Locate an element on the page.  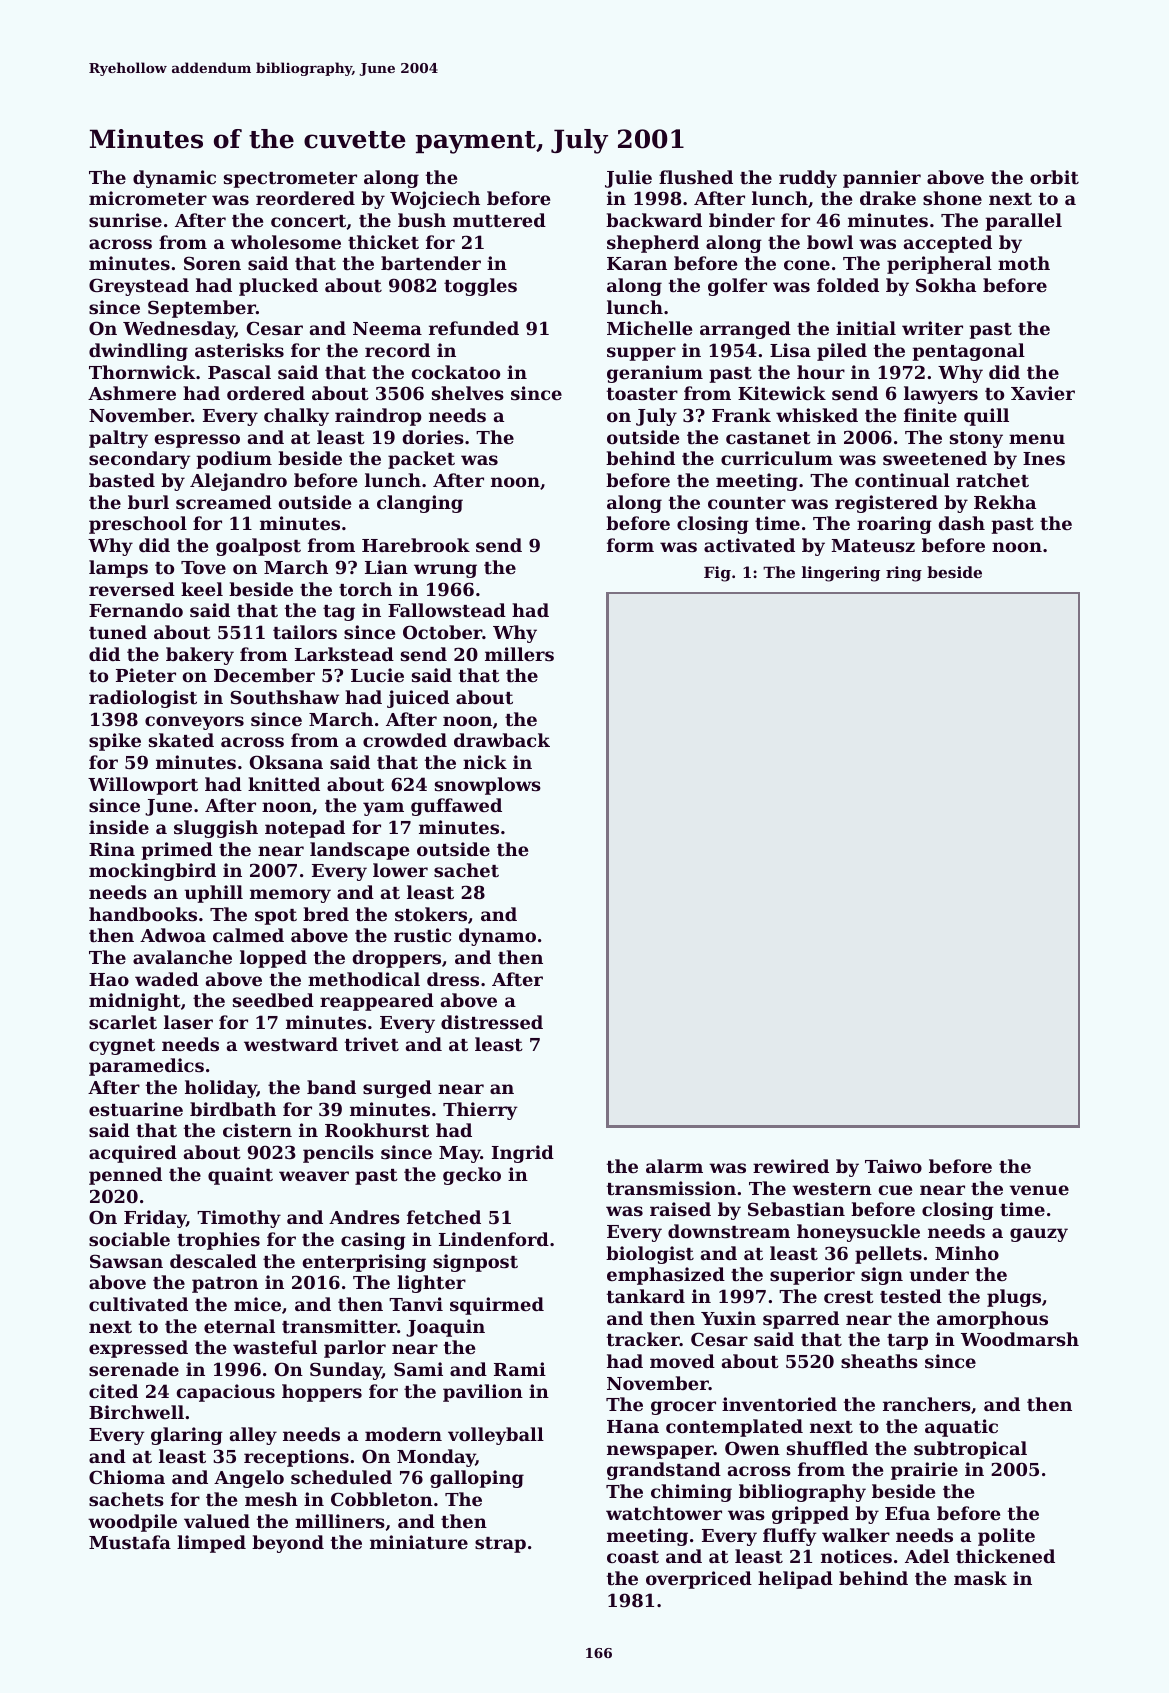
midnight is located at coordinates (135, 1002).
